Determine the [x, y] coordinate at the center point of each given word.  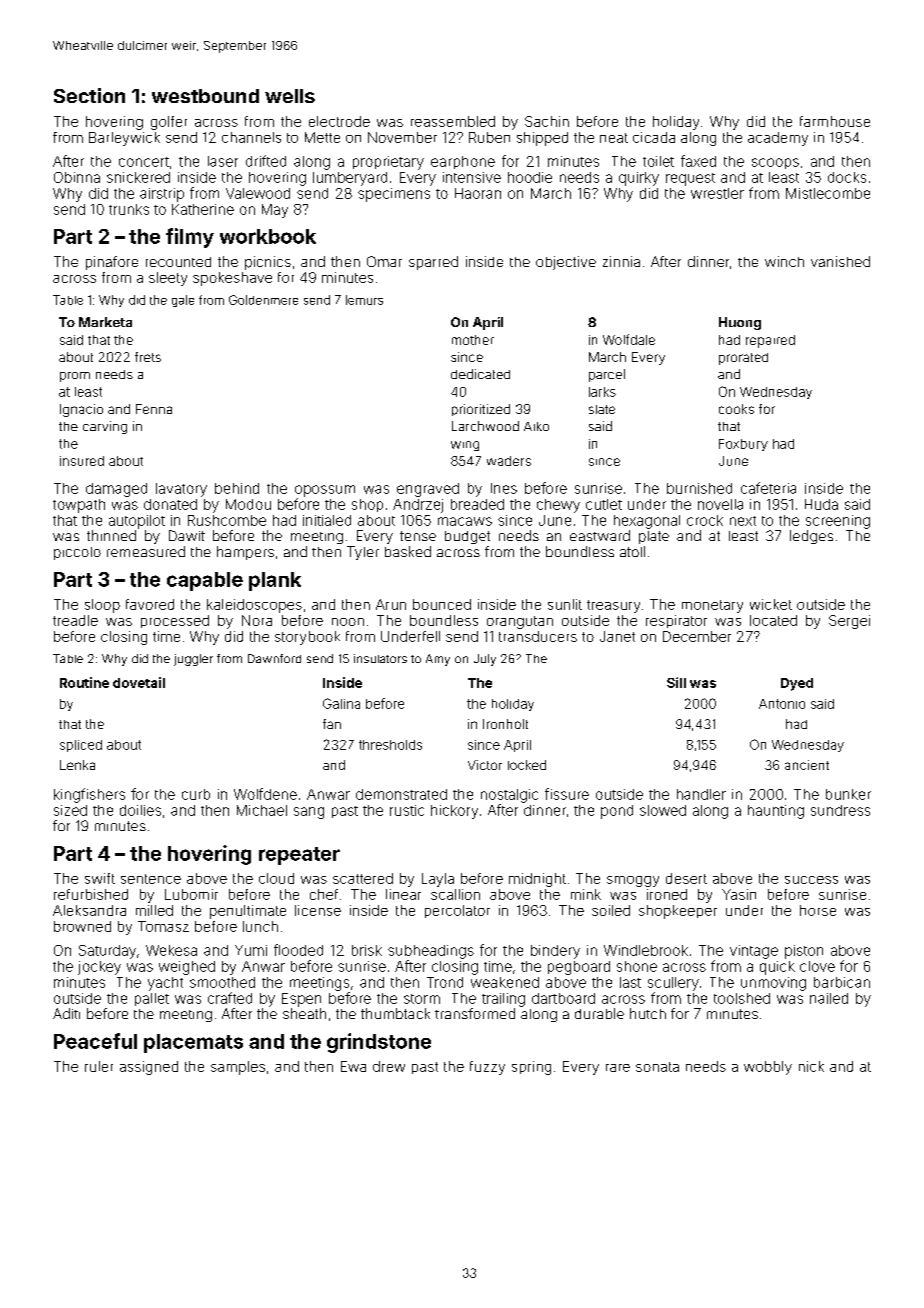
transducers [538, 636]
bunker [848, 794]
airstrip [162, 195]
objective [566, 263]
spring [531, 1068]
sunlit [565, 604]
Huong [740, 323]
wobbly [768, 1068]
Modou [248, 504]
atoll [632, 551]
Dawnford [274, 658]
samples [238, 1068]
